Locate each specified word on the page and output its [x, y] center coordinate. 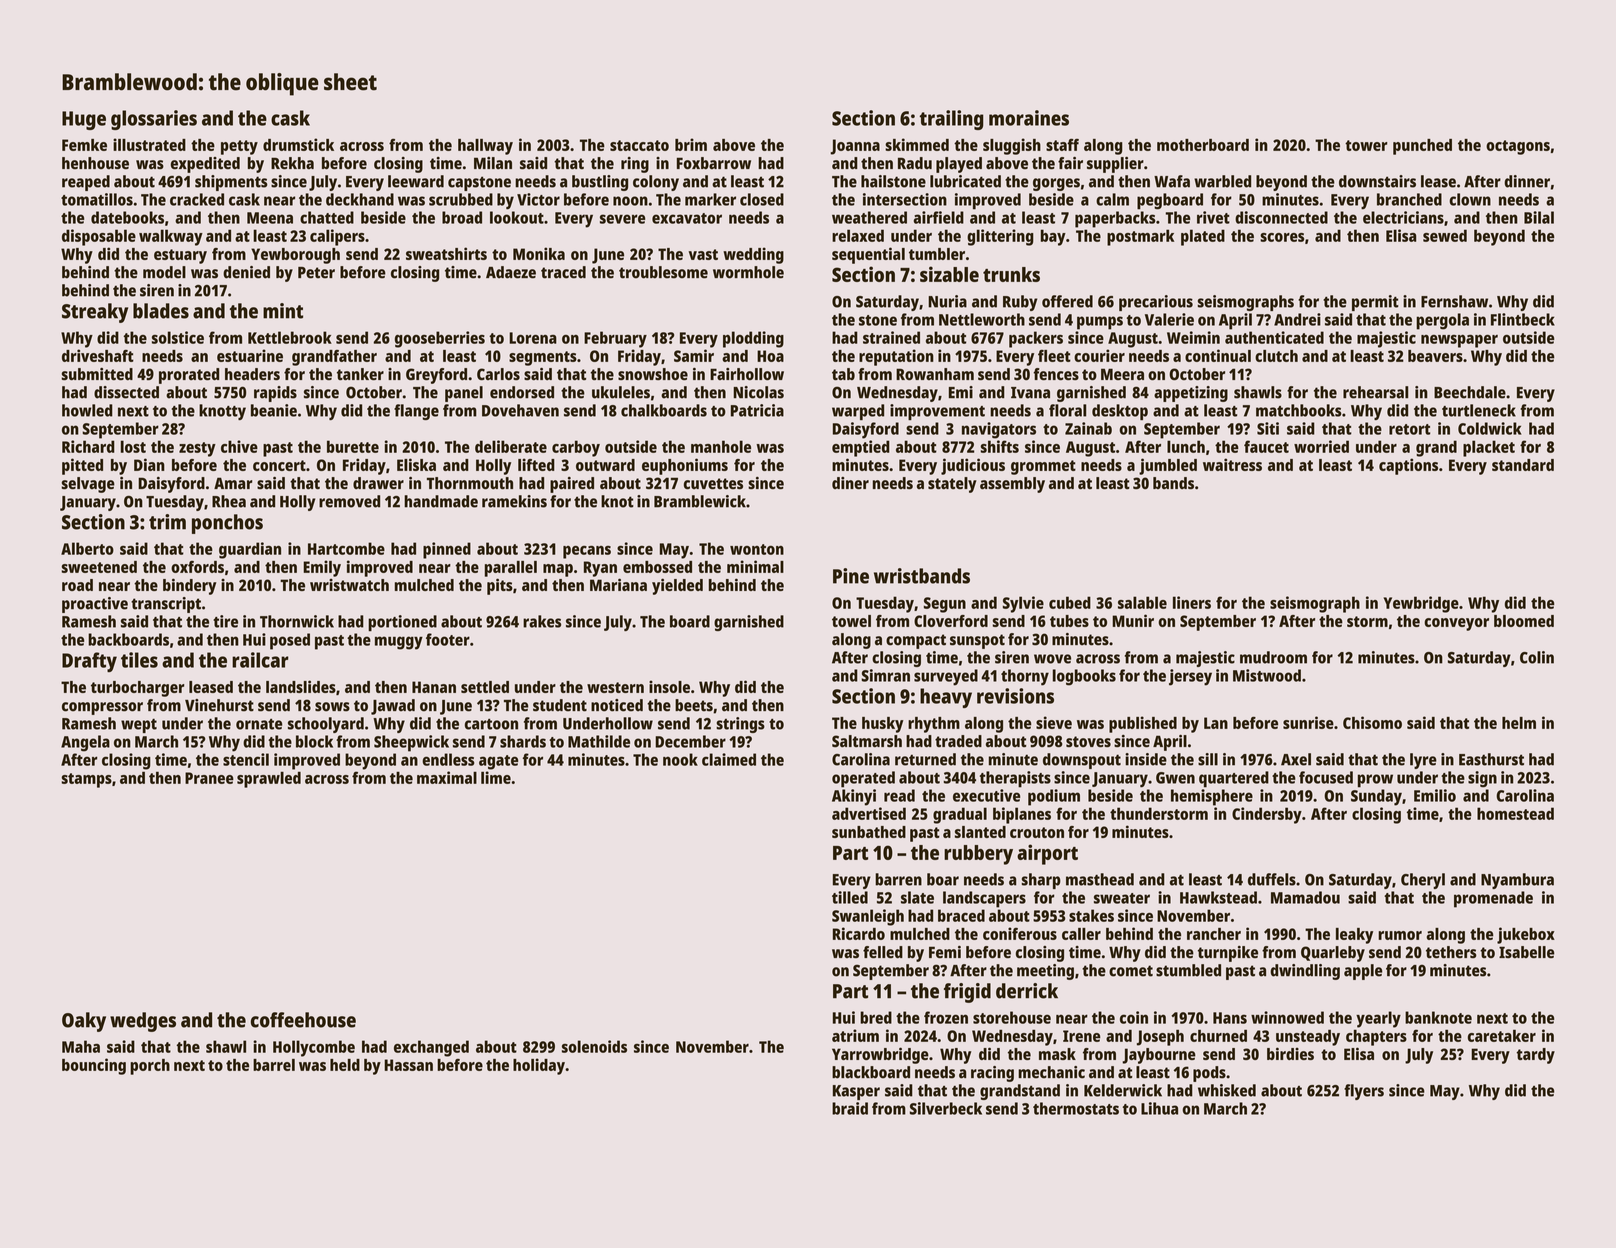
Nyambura [1517, 881]
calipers [337, 237]
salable [1142, 602]
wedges [143, 1022]
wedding [753, 255]
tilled [850, 897]
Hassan [408, 1065]
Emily [322, 568]
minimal [755, 566]
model [164, 272]
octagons [1518, 147]
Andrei [1297, 319]
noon [630, 201]
